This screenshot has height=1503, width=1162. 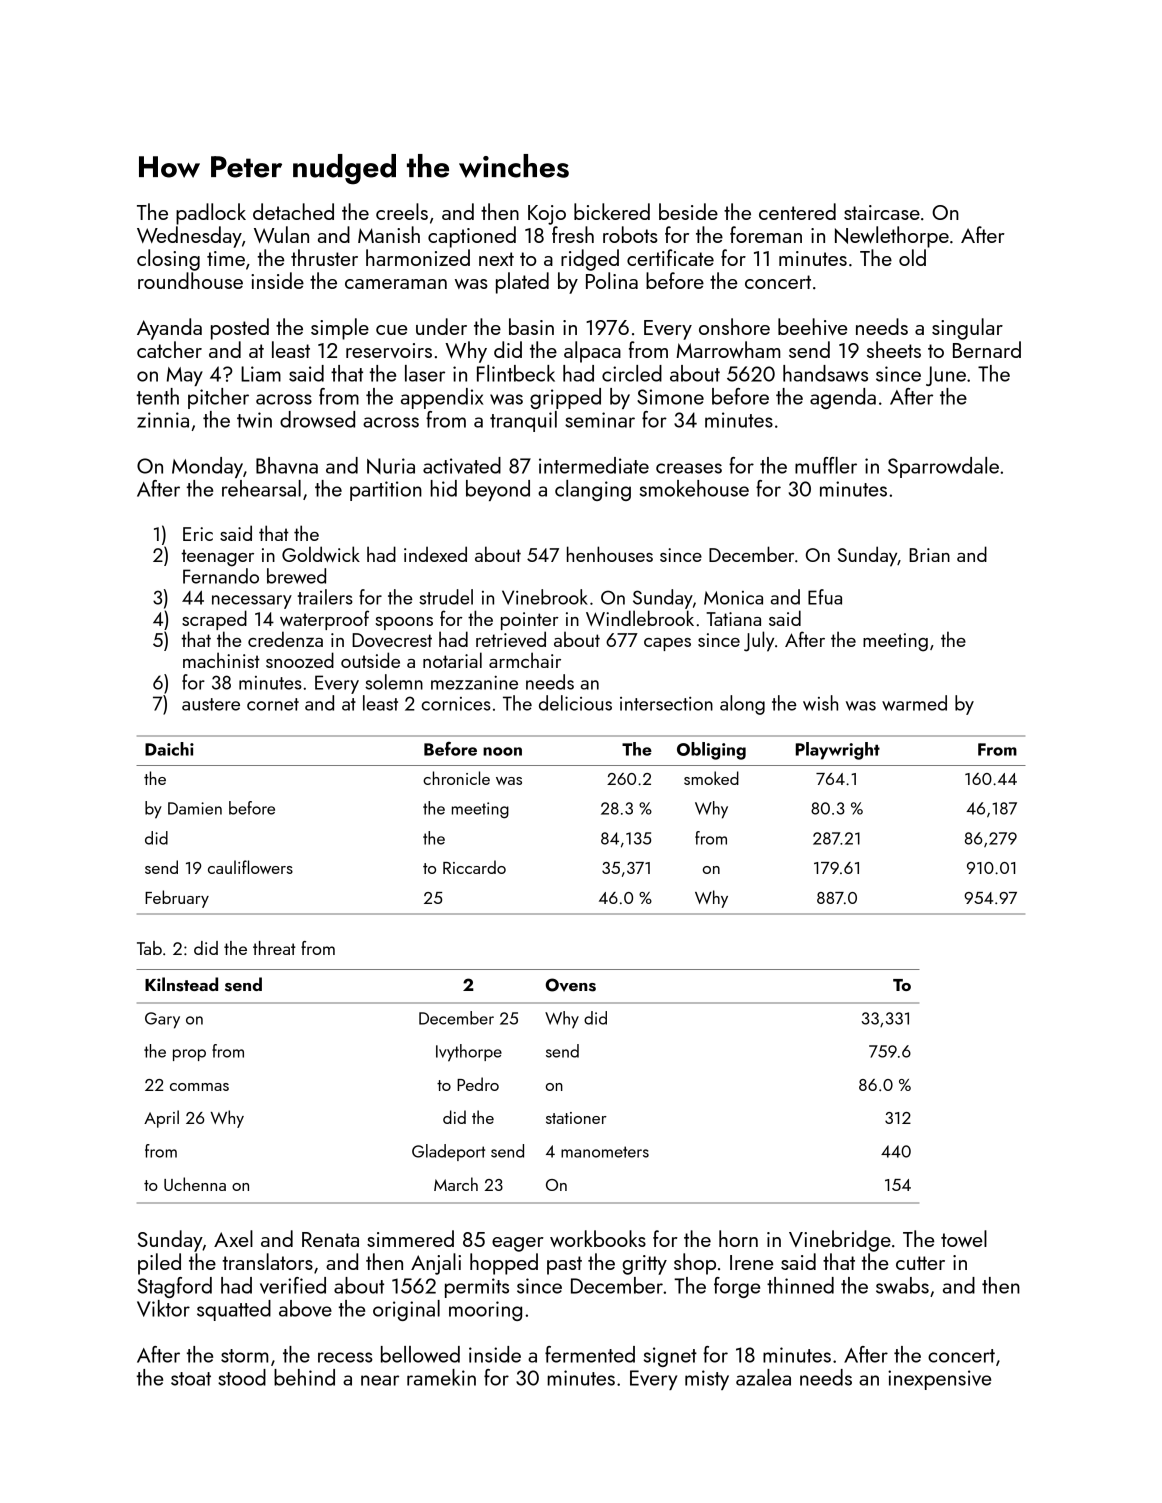 What do you see at coordinates (191, 1379) in the screenshot?
I see `stoat` at bounding box center [191, 1379].
